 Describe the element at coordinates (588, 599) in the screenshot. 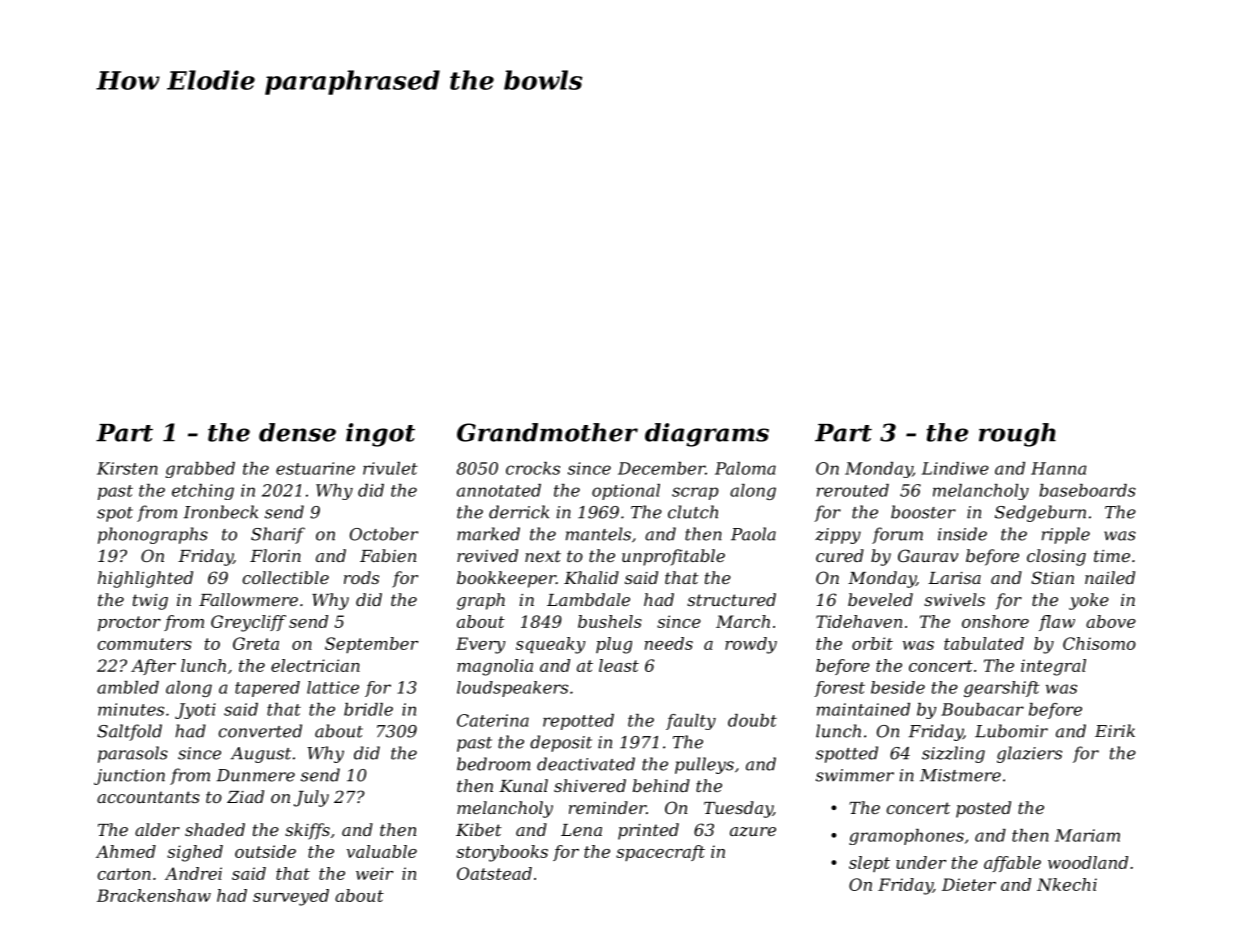

I see `Lambdale` at that location.
